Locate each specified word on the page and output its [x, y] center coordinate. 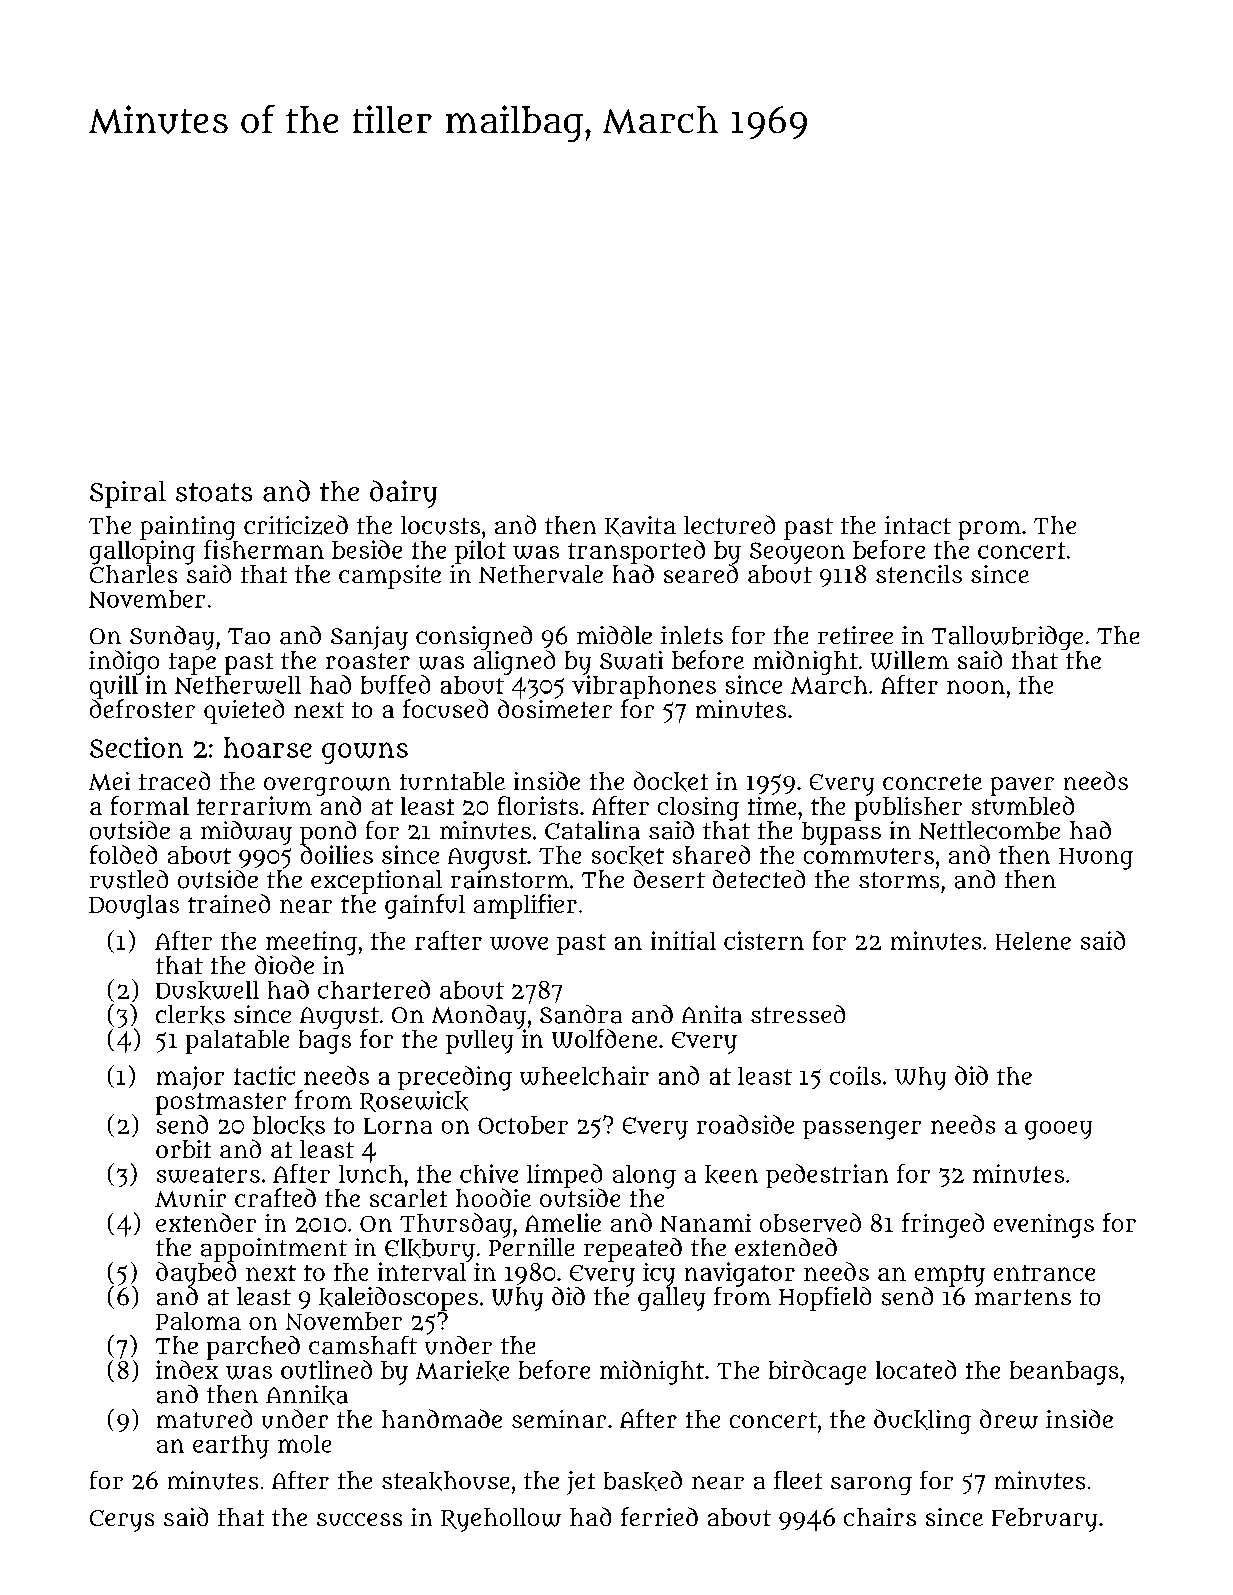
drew [1009, 1419]
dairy [403, 494]
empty [950, 1276]
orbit [183, 1149]
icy [659, 1275]
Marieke [462, 1370]
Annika [307, 1395]
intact [918, 525]
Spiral [128, 494]
